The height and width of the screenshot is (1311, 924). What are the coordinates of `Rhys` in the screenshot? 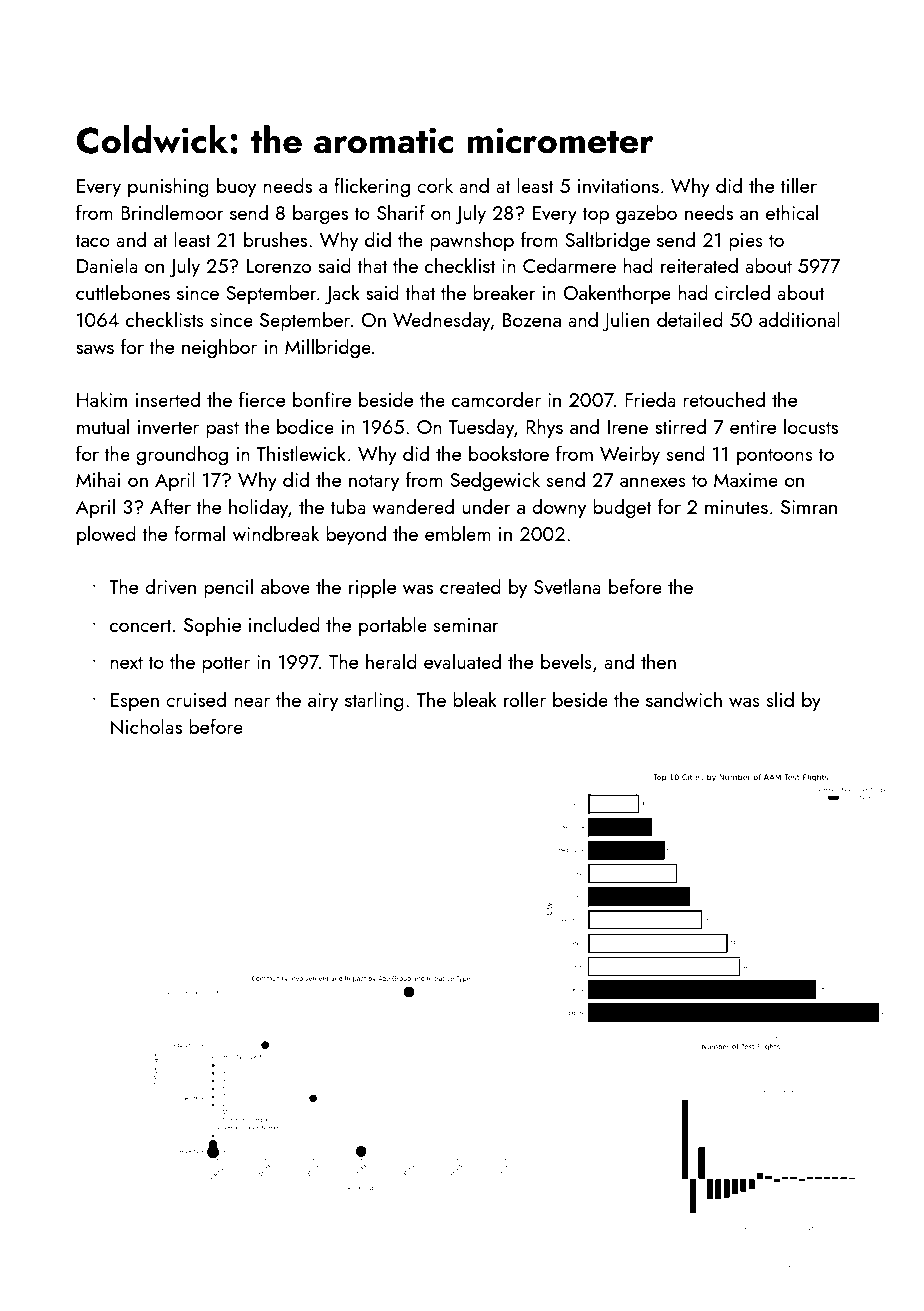 It's located at (544, 428).
